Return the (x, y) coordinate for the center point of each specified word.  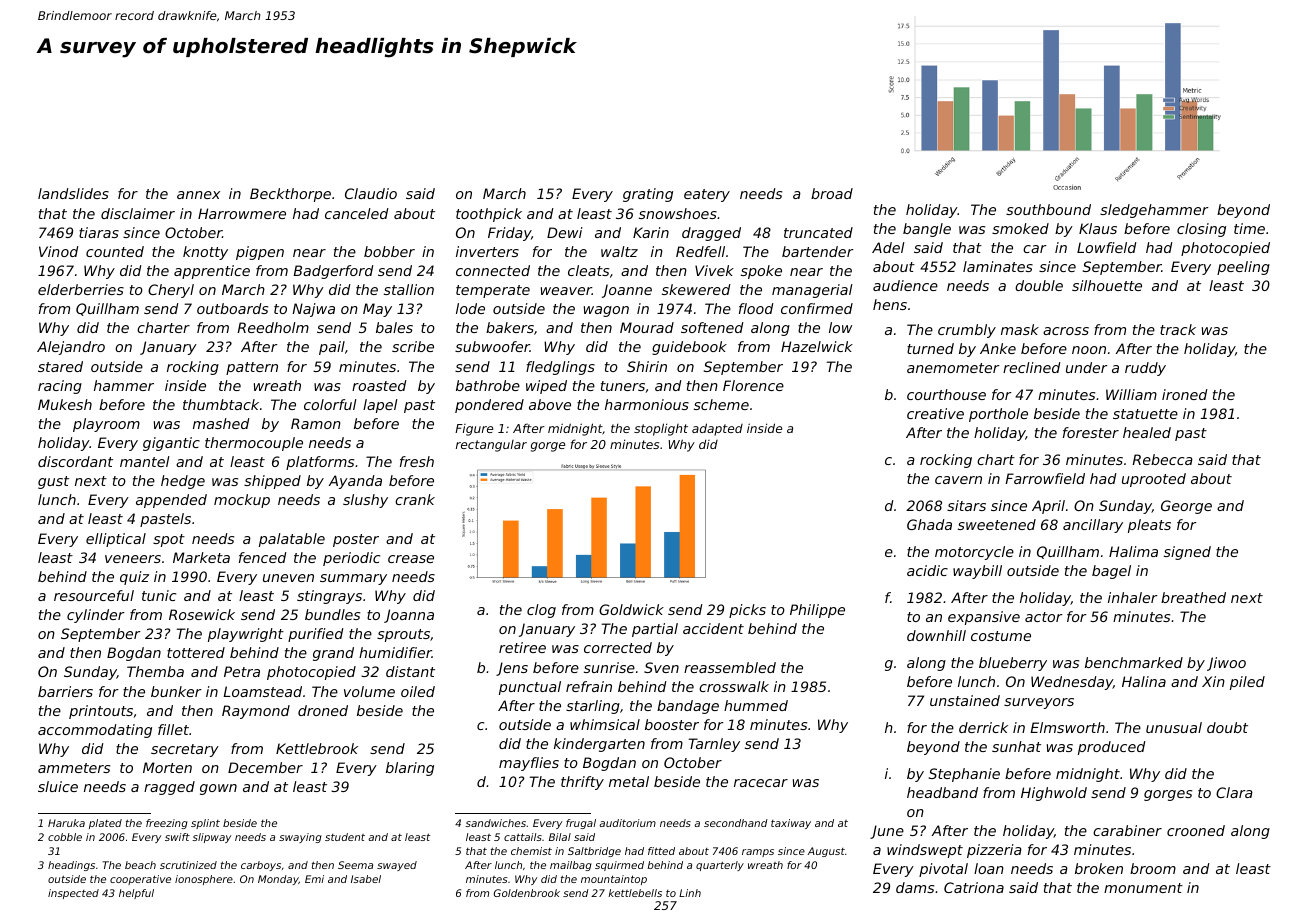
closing (1201, 230)
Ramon (316, 423)
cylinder (96, 616)
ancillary (1093, 526)
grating (648, 195)
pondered (489, 406)
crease (411, 559)
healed (1147, 432)
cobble (65, 837)
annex (198, 195)
